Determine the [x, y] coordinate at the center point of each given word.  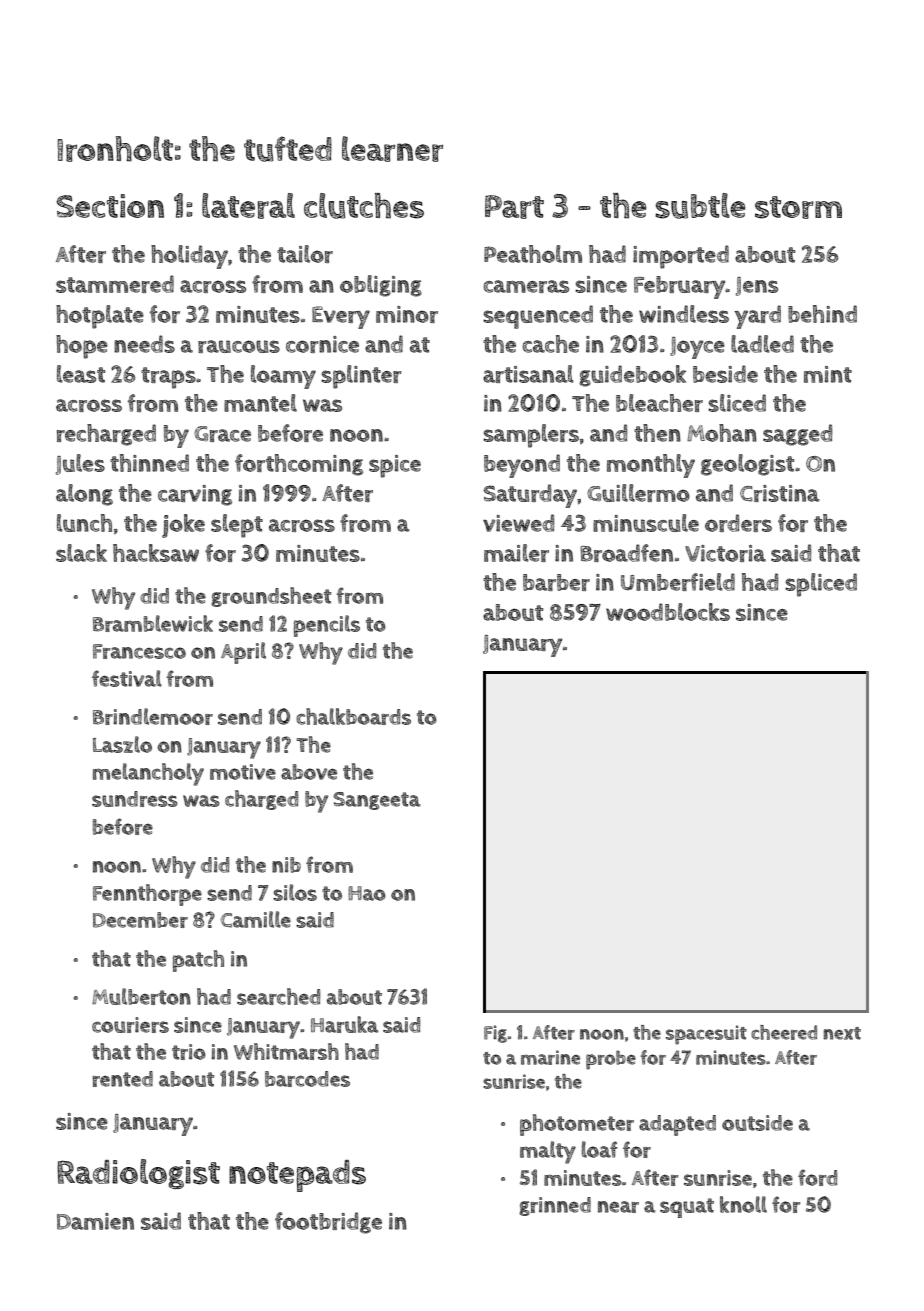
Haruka [345, 1024]
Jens [757, 286]
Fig [495, 1034]
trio [189, 1052]
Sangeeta [377, 801]
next [842, 1033]
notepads [297, 1176]
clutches [364, 206]
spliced [821, 585]
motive [243, 772]
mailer [516, 553]
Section [110, 206]
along [84, 495]
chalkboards [353, 716]
